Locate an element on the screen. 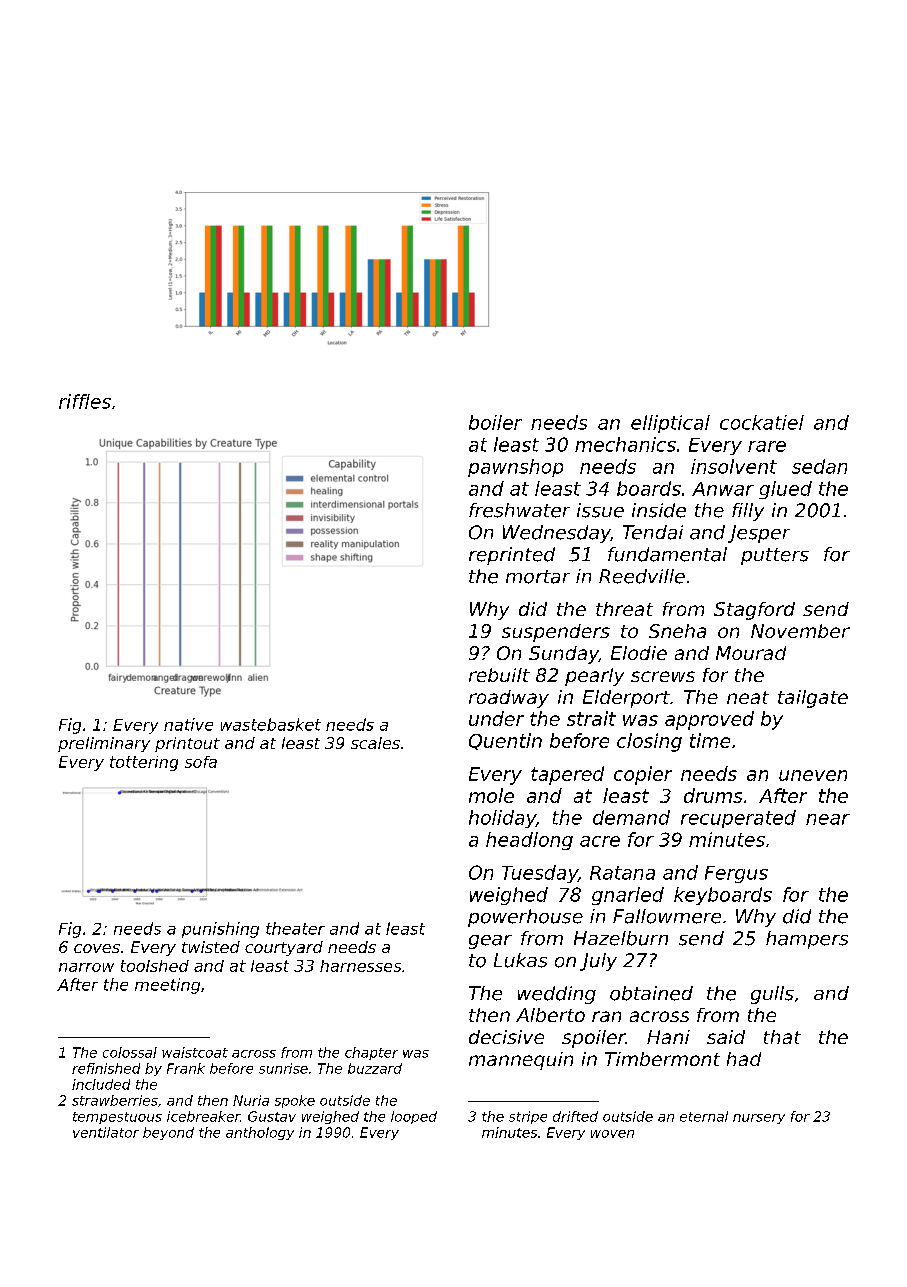  reprinted is located at coordinates (512, 556).
